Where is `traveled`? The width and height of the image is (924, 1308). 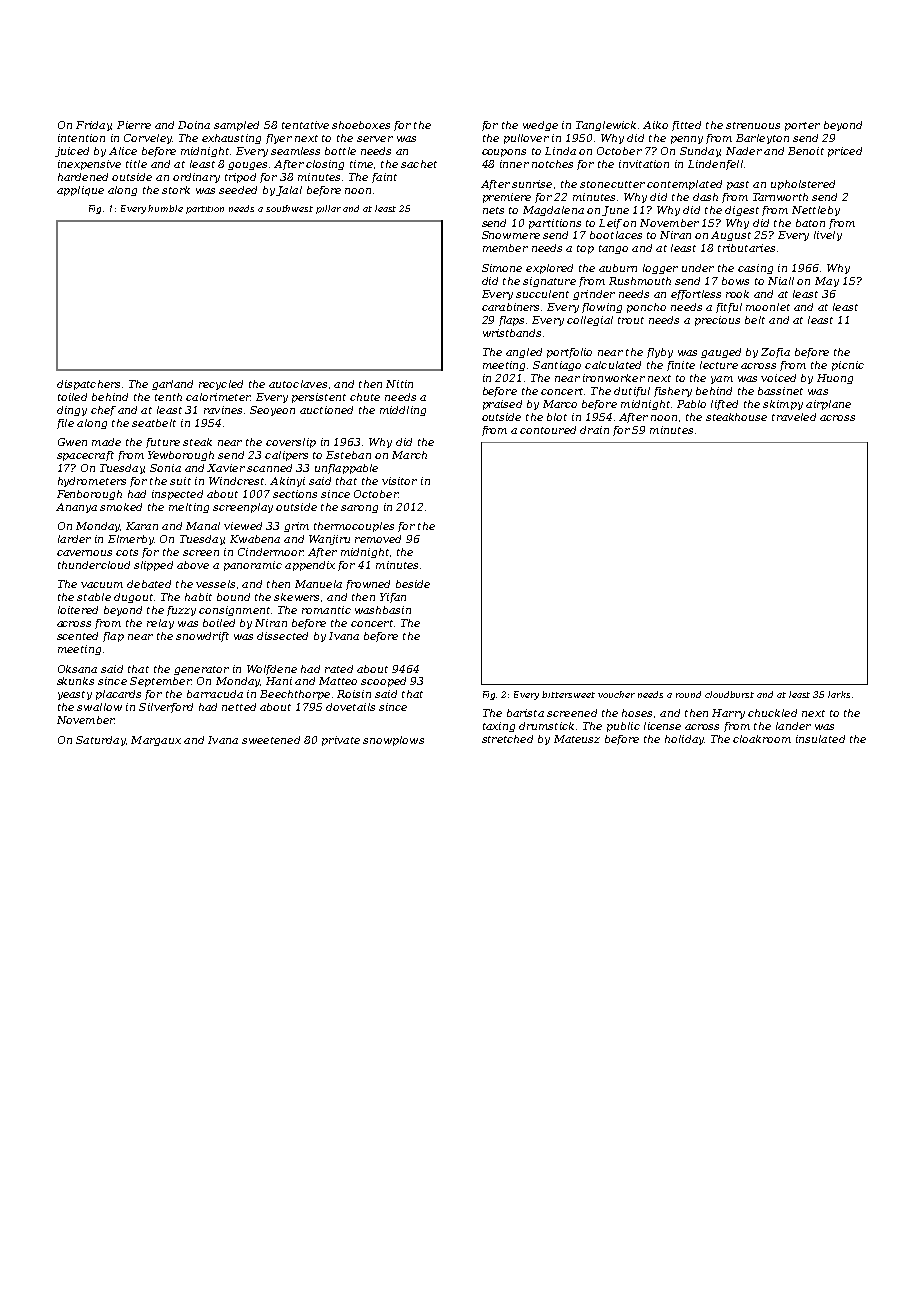 traveled is located at coordinates (794, 417).
